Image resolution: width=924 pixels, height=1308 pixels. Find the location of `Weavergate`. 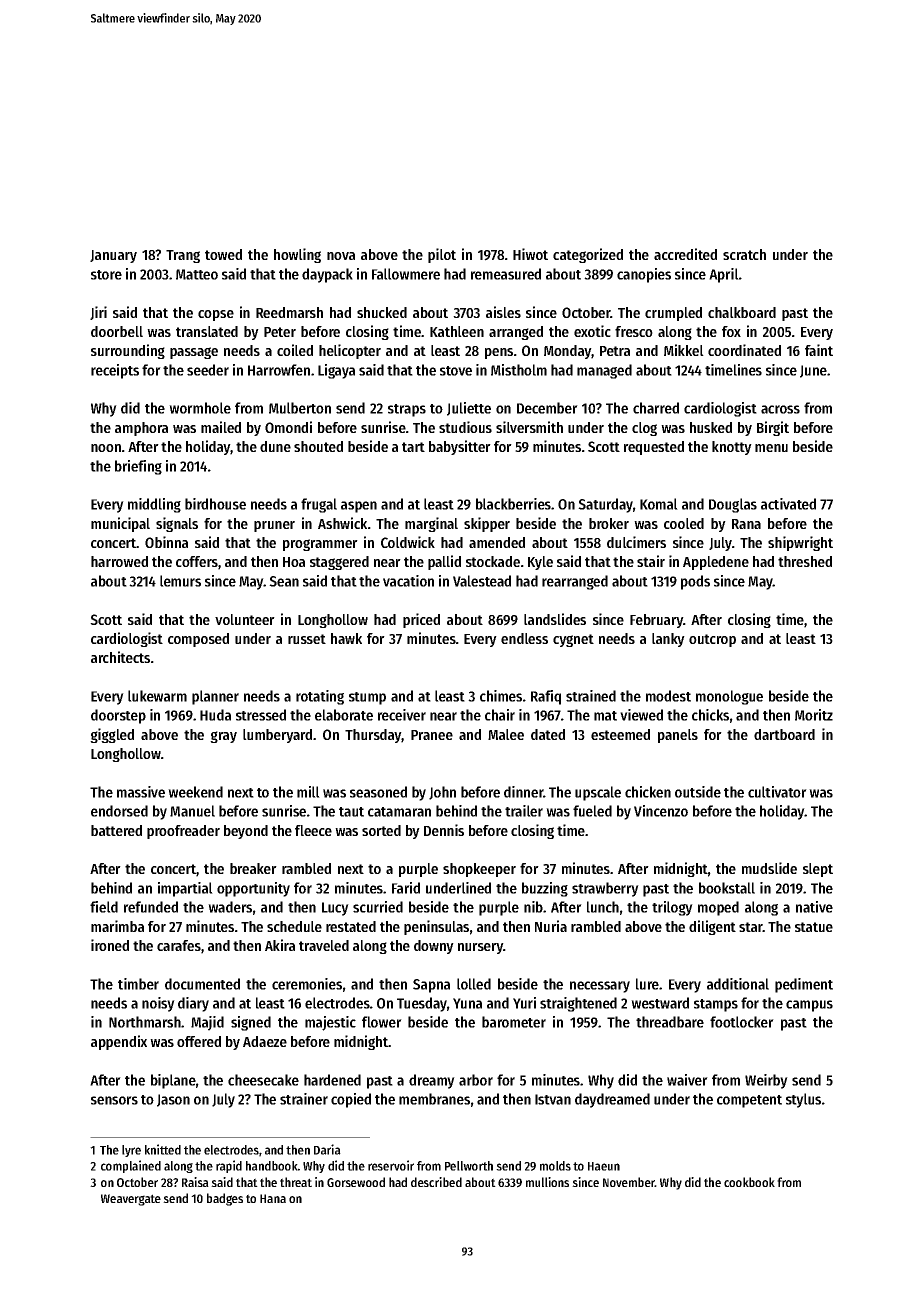

Weavergate is located at coordinates (131, 1200).
